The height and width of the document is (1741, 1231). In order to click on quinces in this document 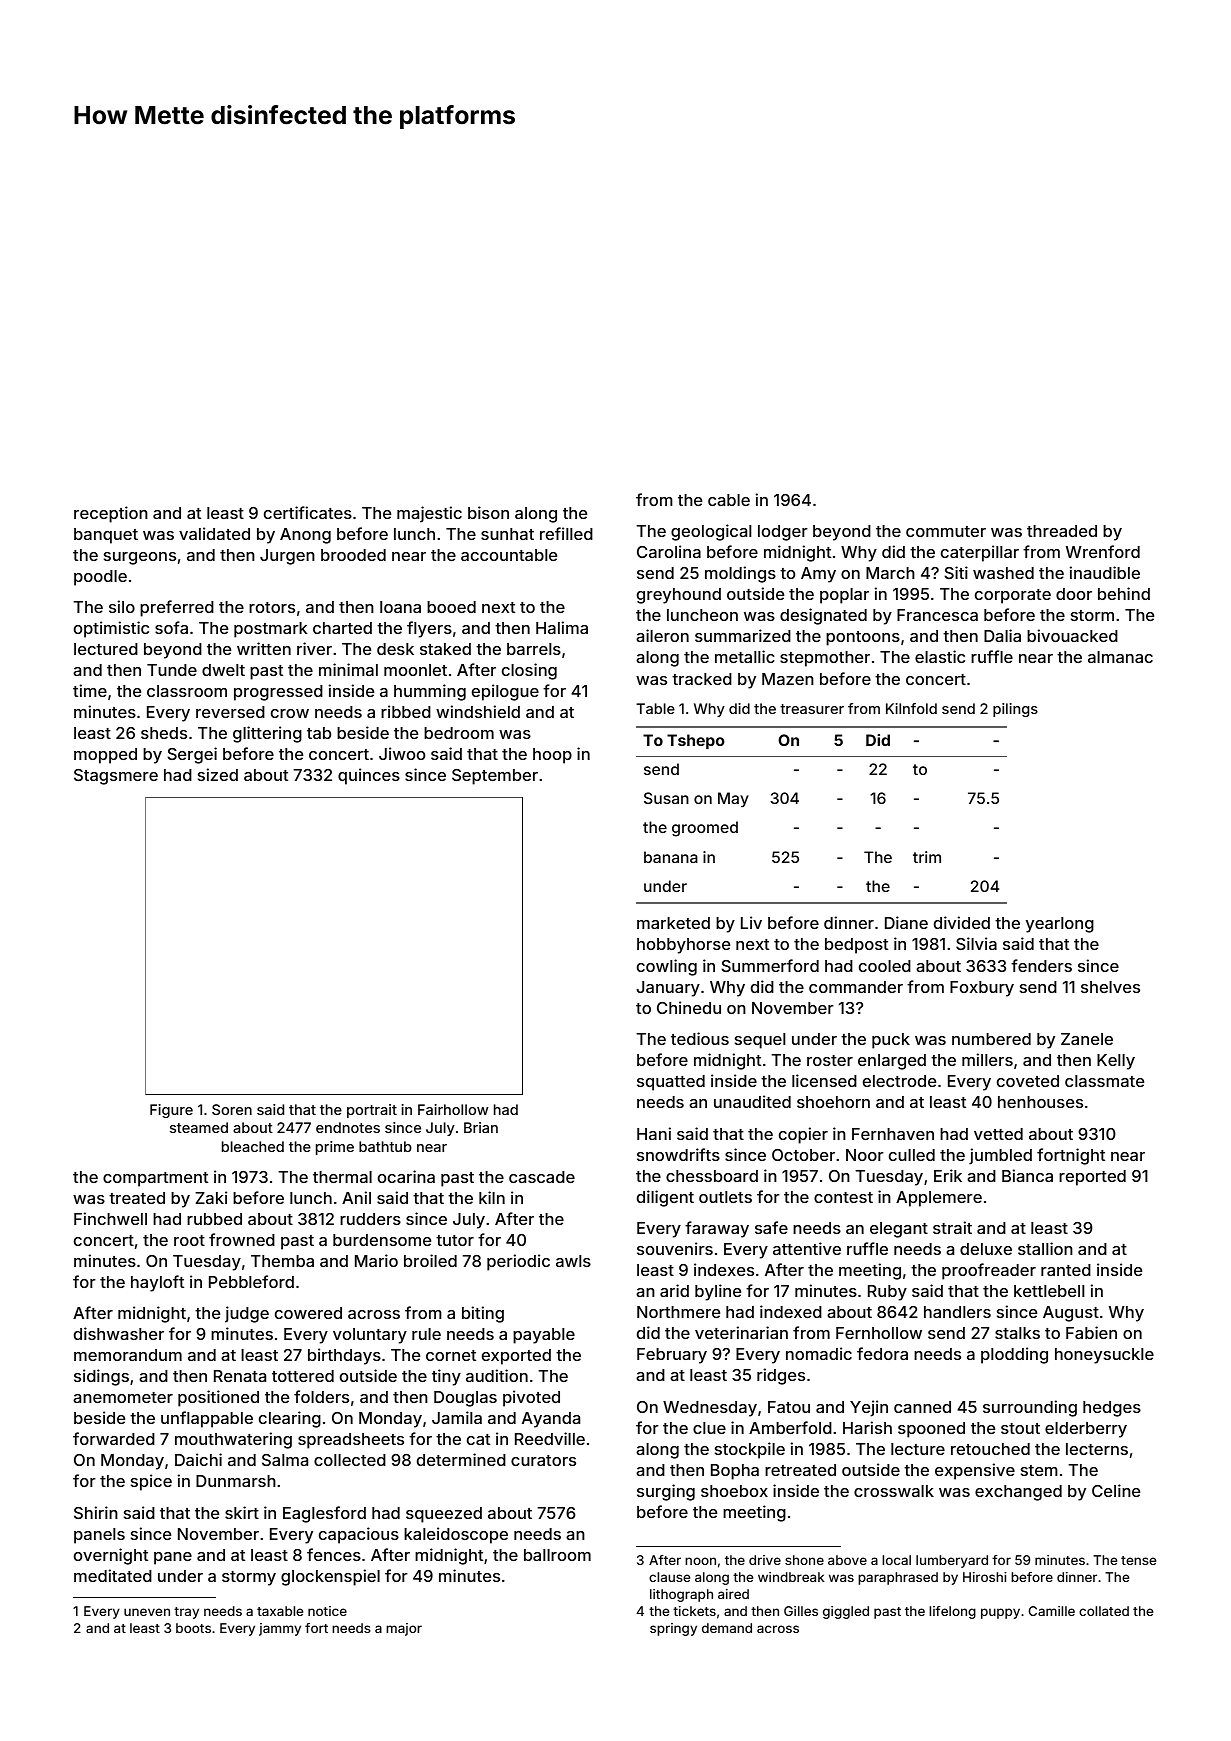, I will do `click(369, 776)`.
